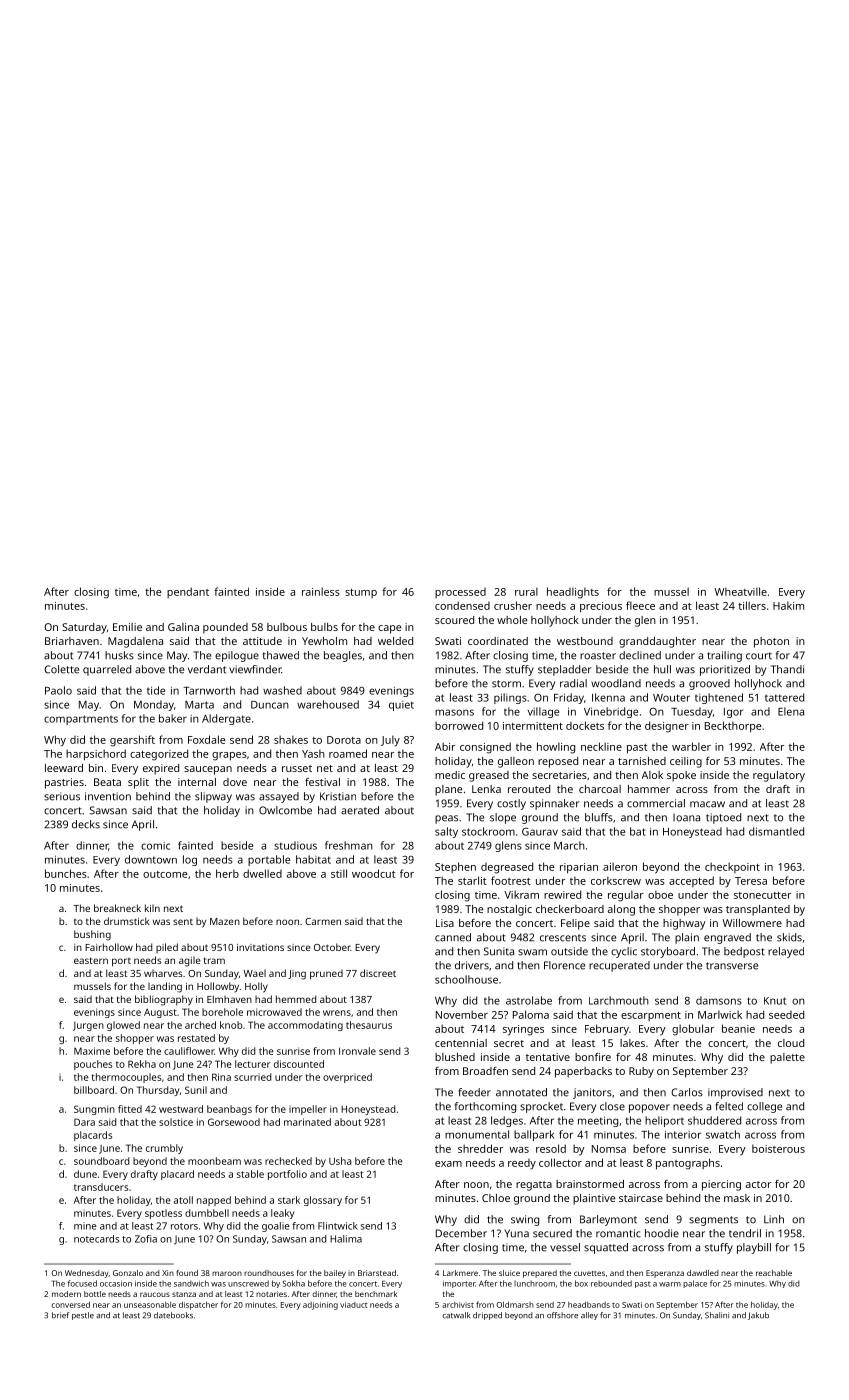 This screenshot has width=849, height=1400. I want to click on college, so click(764, 1107).
